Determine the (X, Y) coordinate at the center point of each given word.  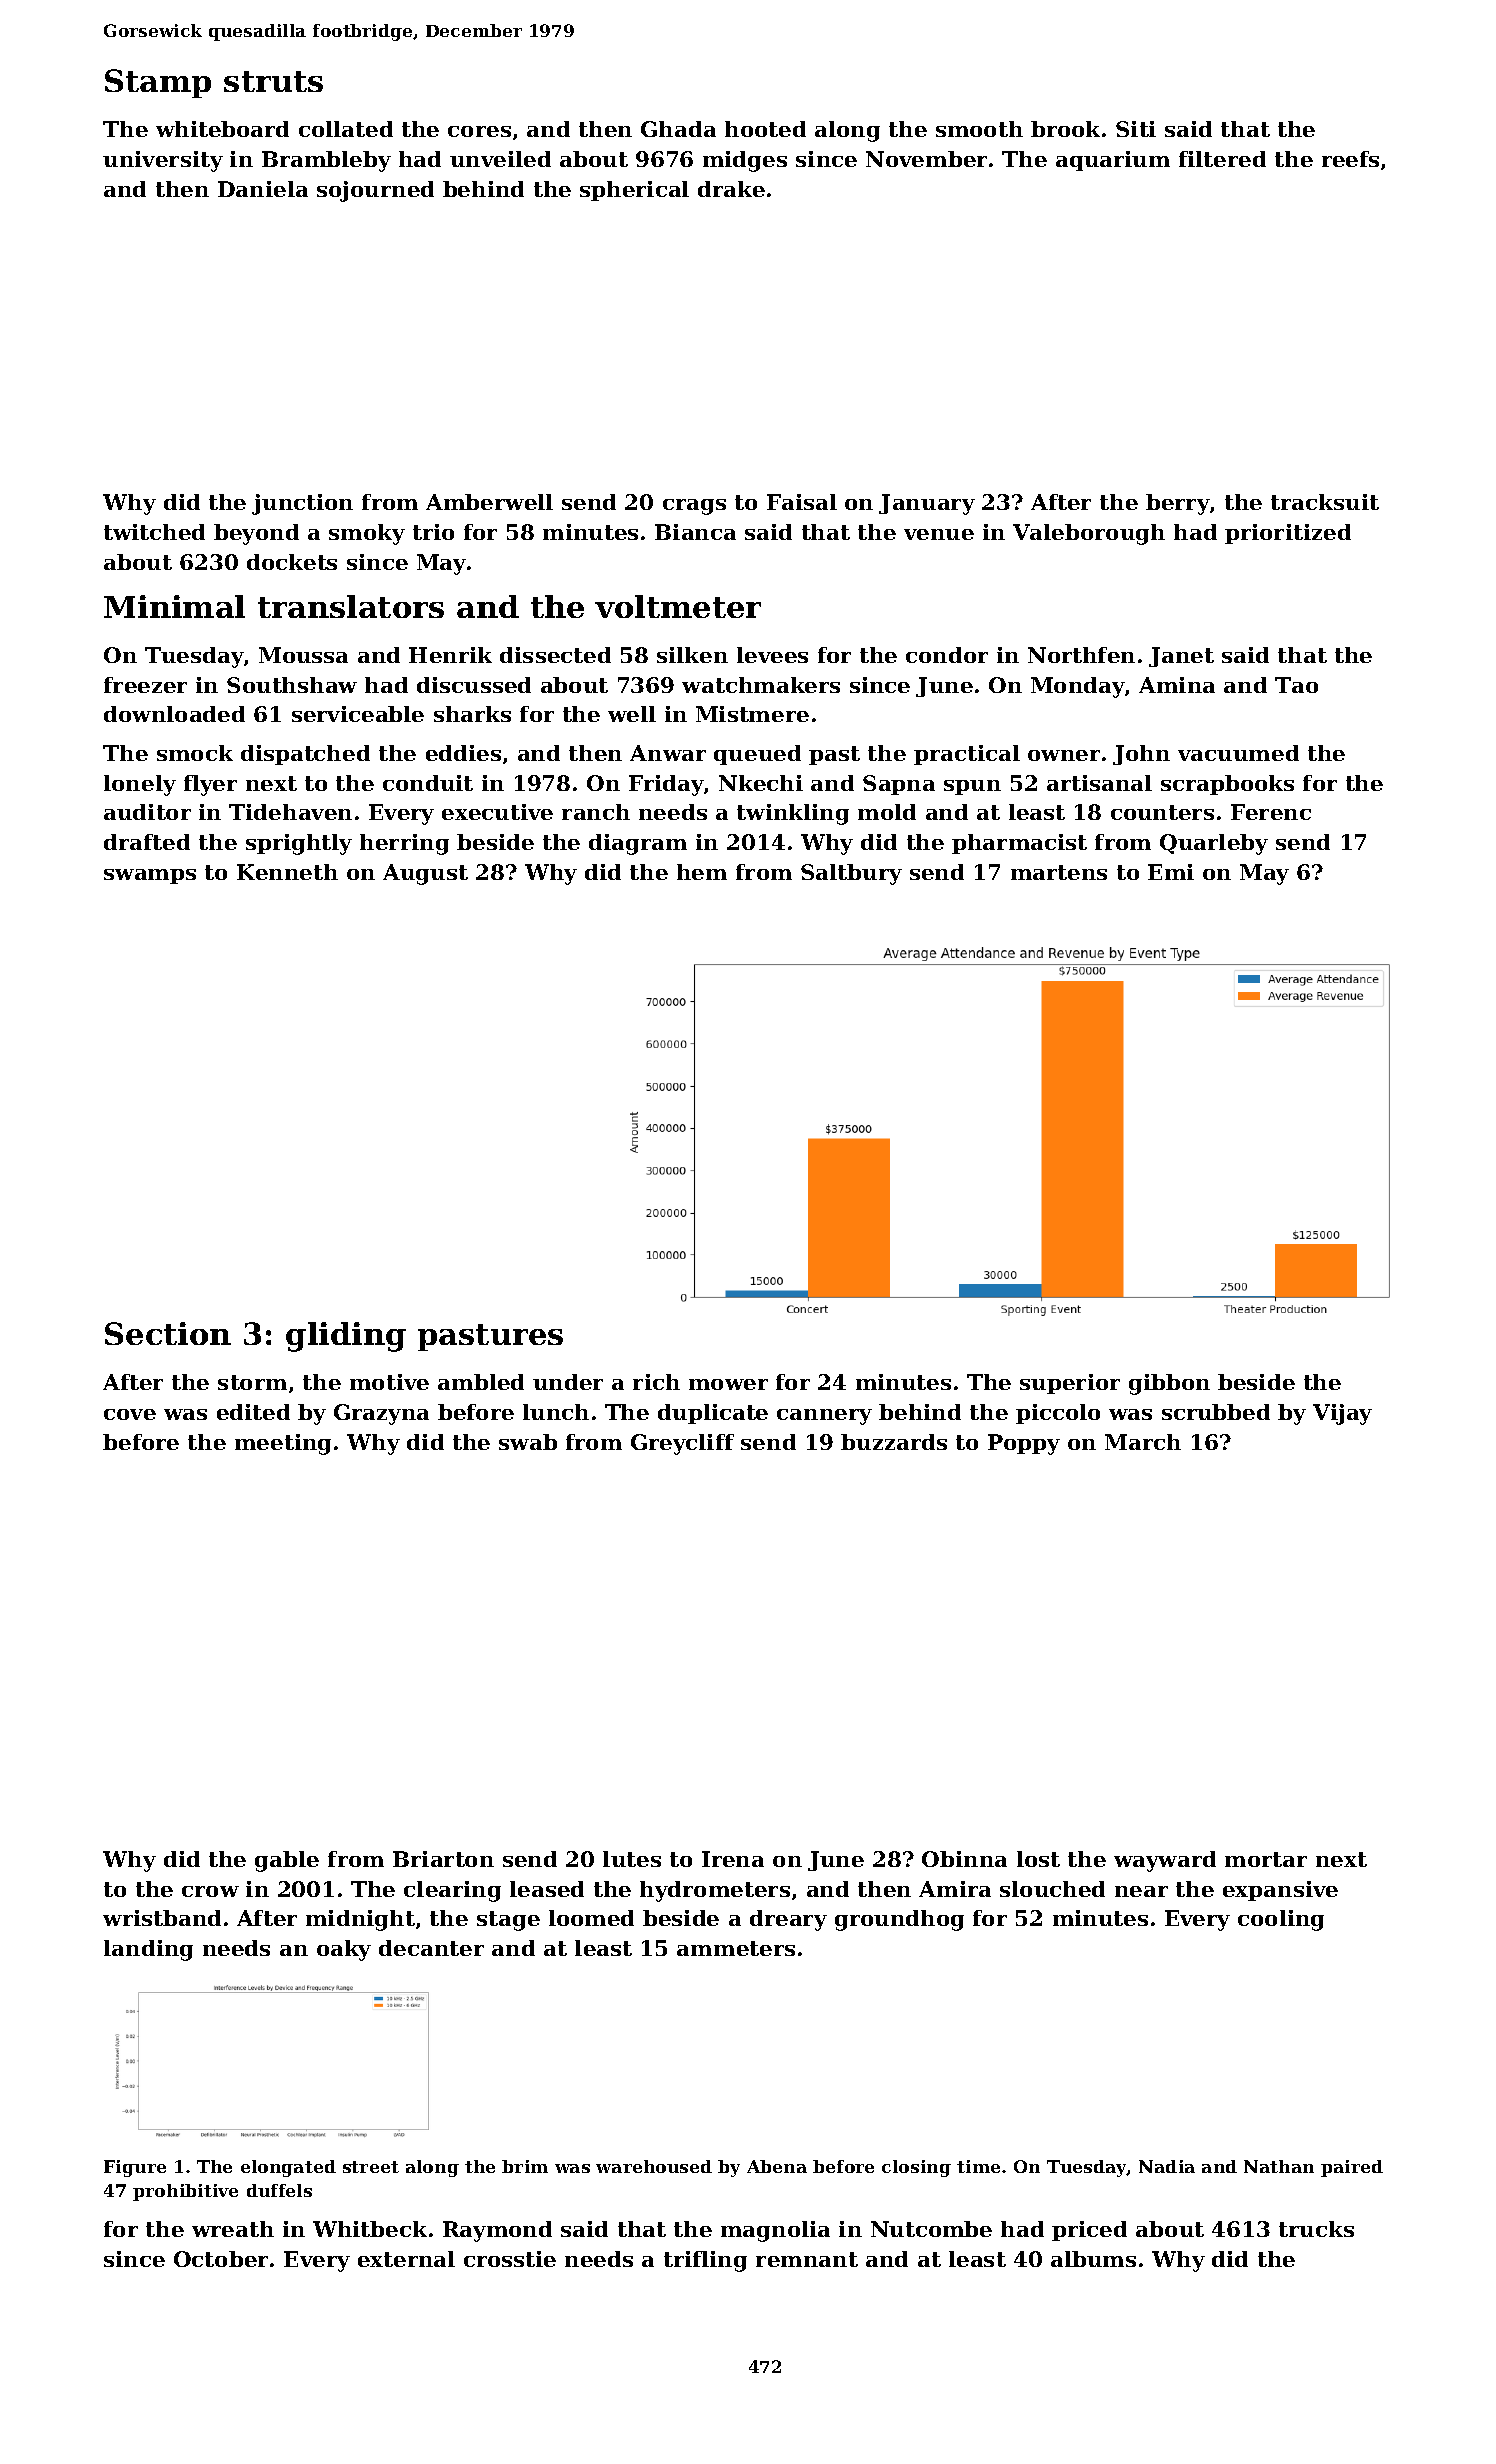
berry (1178, 504)
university (163, 161)
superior (1070, 1384)
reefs (1350, 159)
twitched (154, 532)
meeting (283, 1444)
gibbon (1169, 1384)
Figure (135, 2168)
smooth (979, 129)
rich (656, 1382)
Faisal (802, 502)
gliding (346, 1337)
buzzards (894, 1442)
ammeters (736, 1948)
